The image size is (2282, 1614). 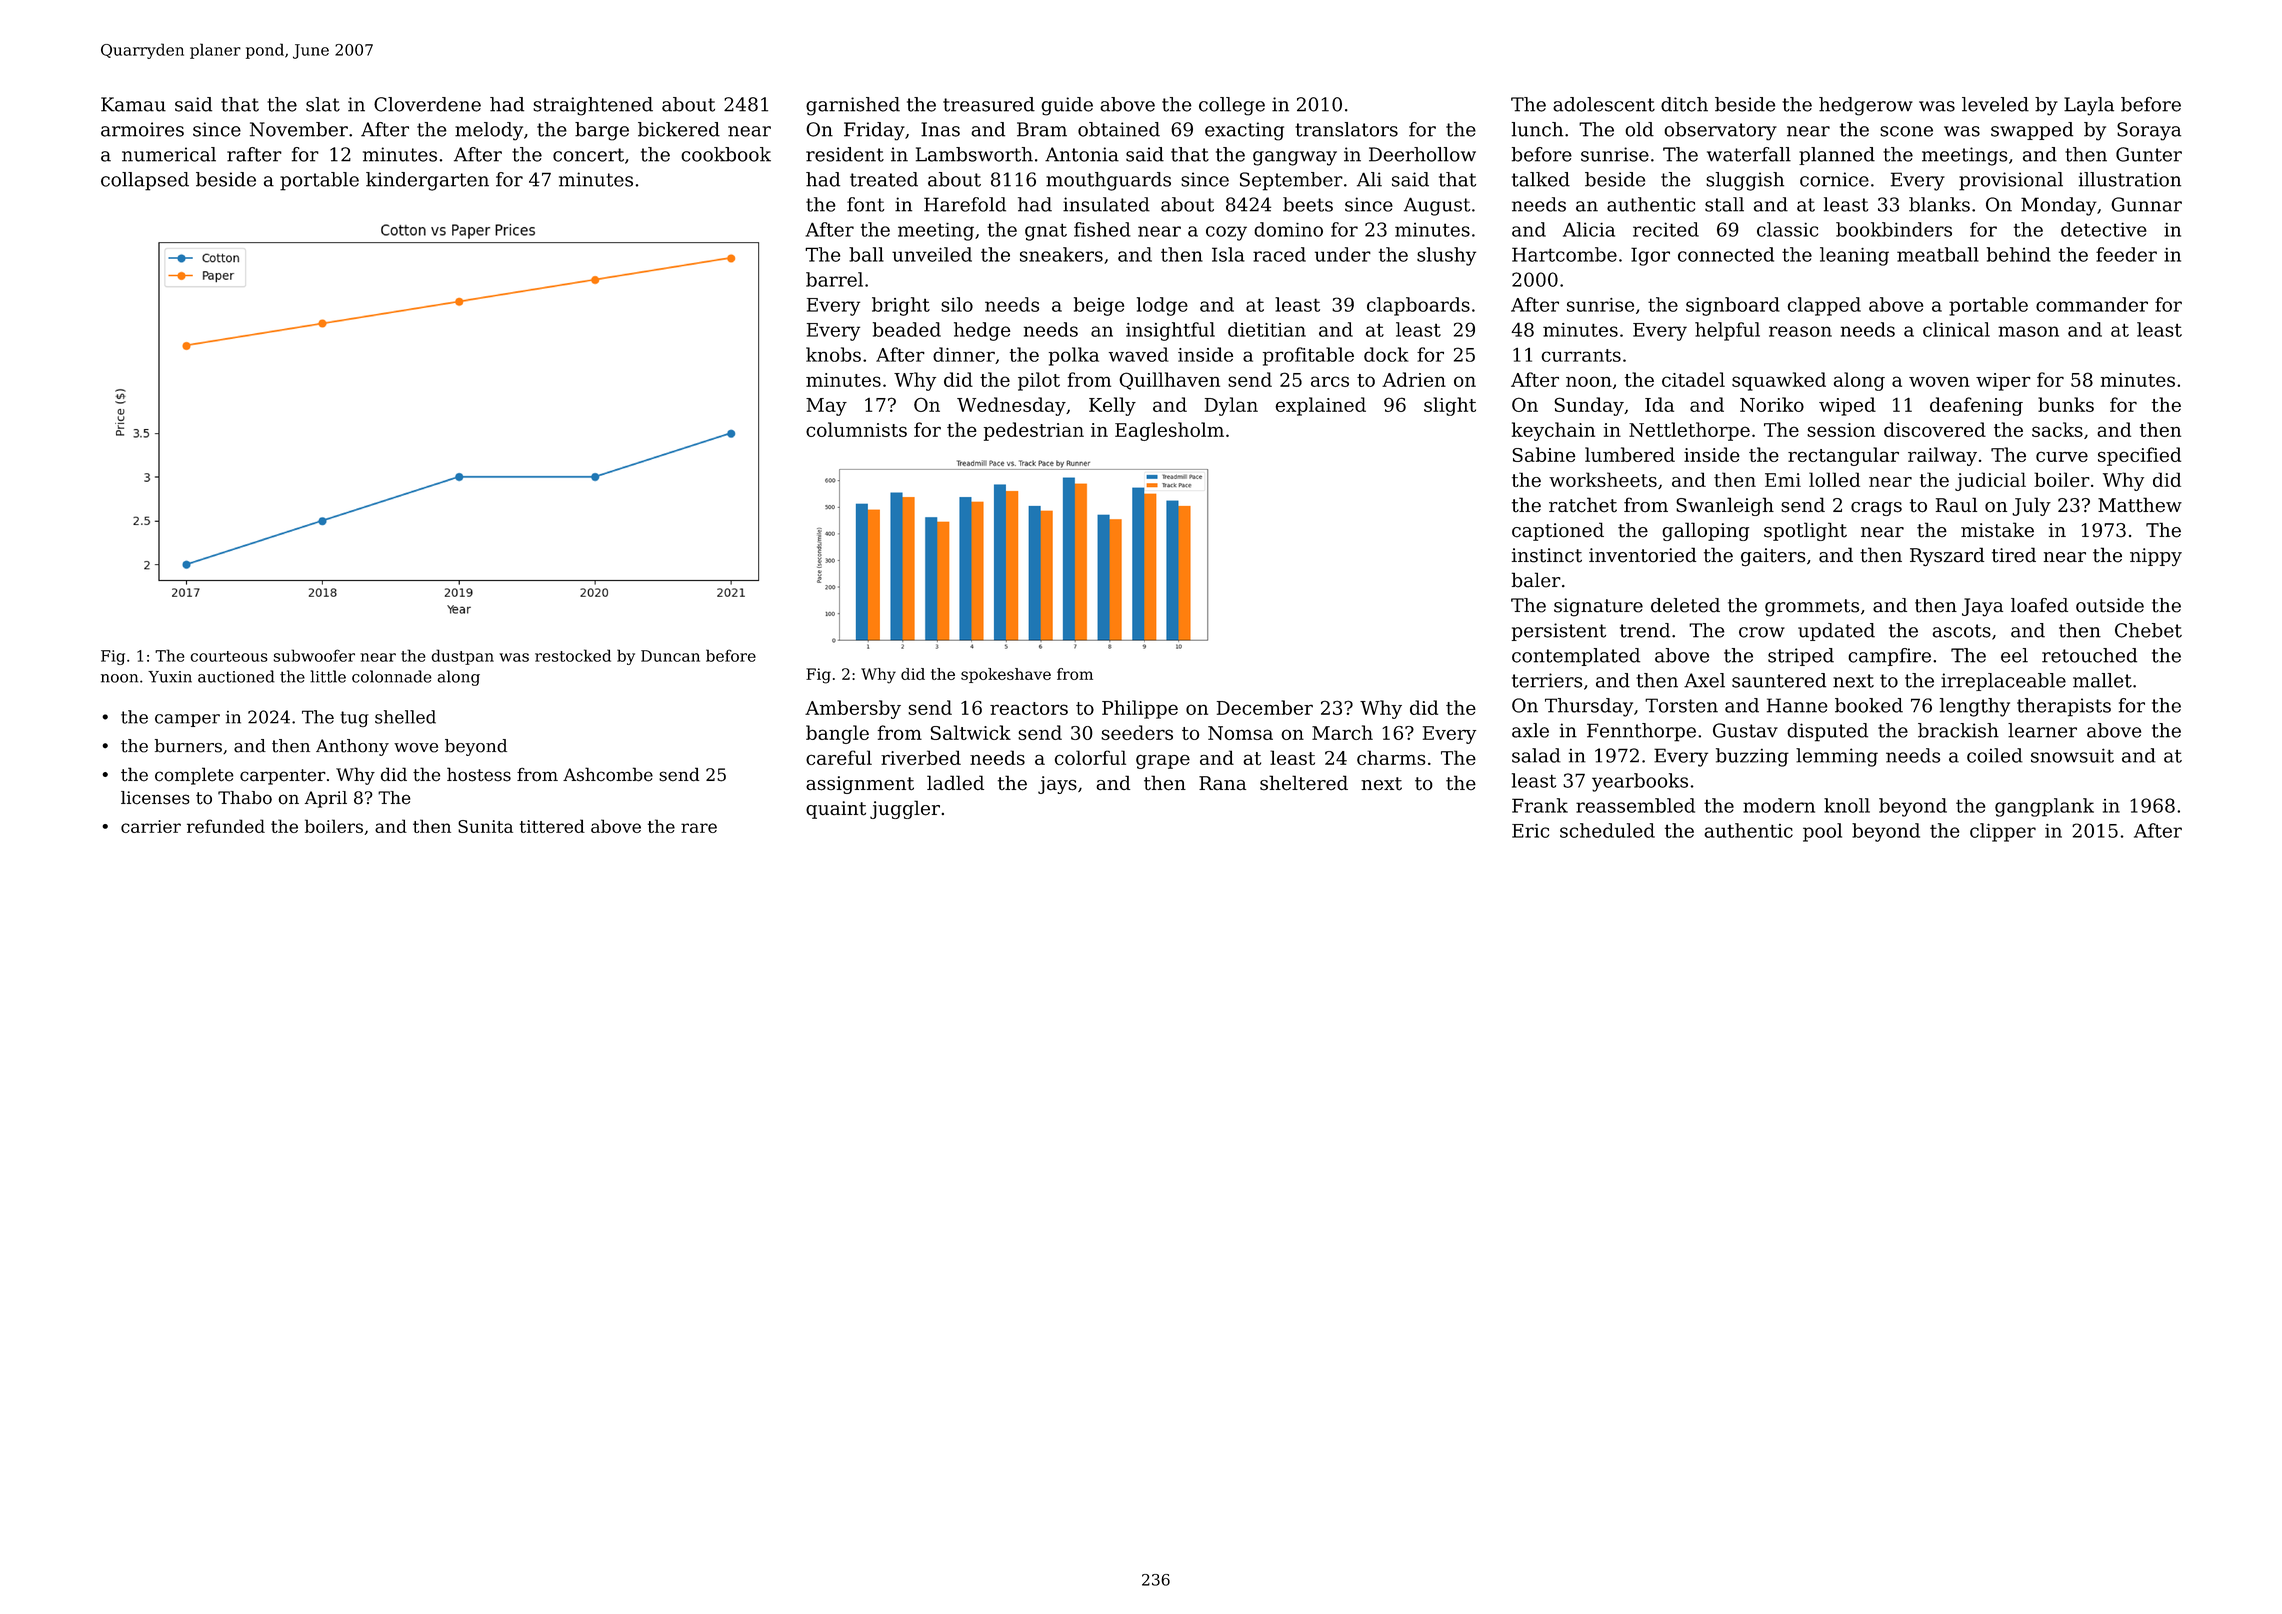 What do you see at coordinates (670, 656) in the image?
I see `Duncan` at bounding box center [670, 656].
